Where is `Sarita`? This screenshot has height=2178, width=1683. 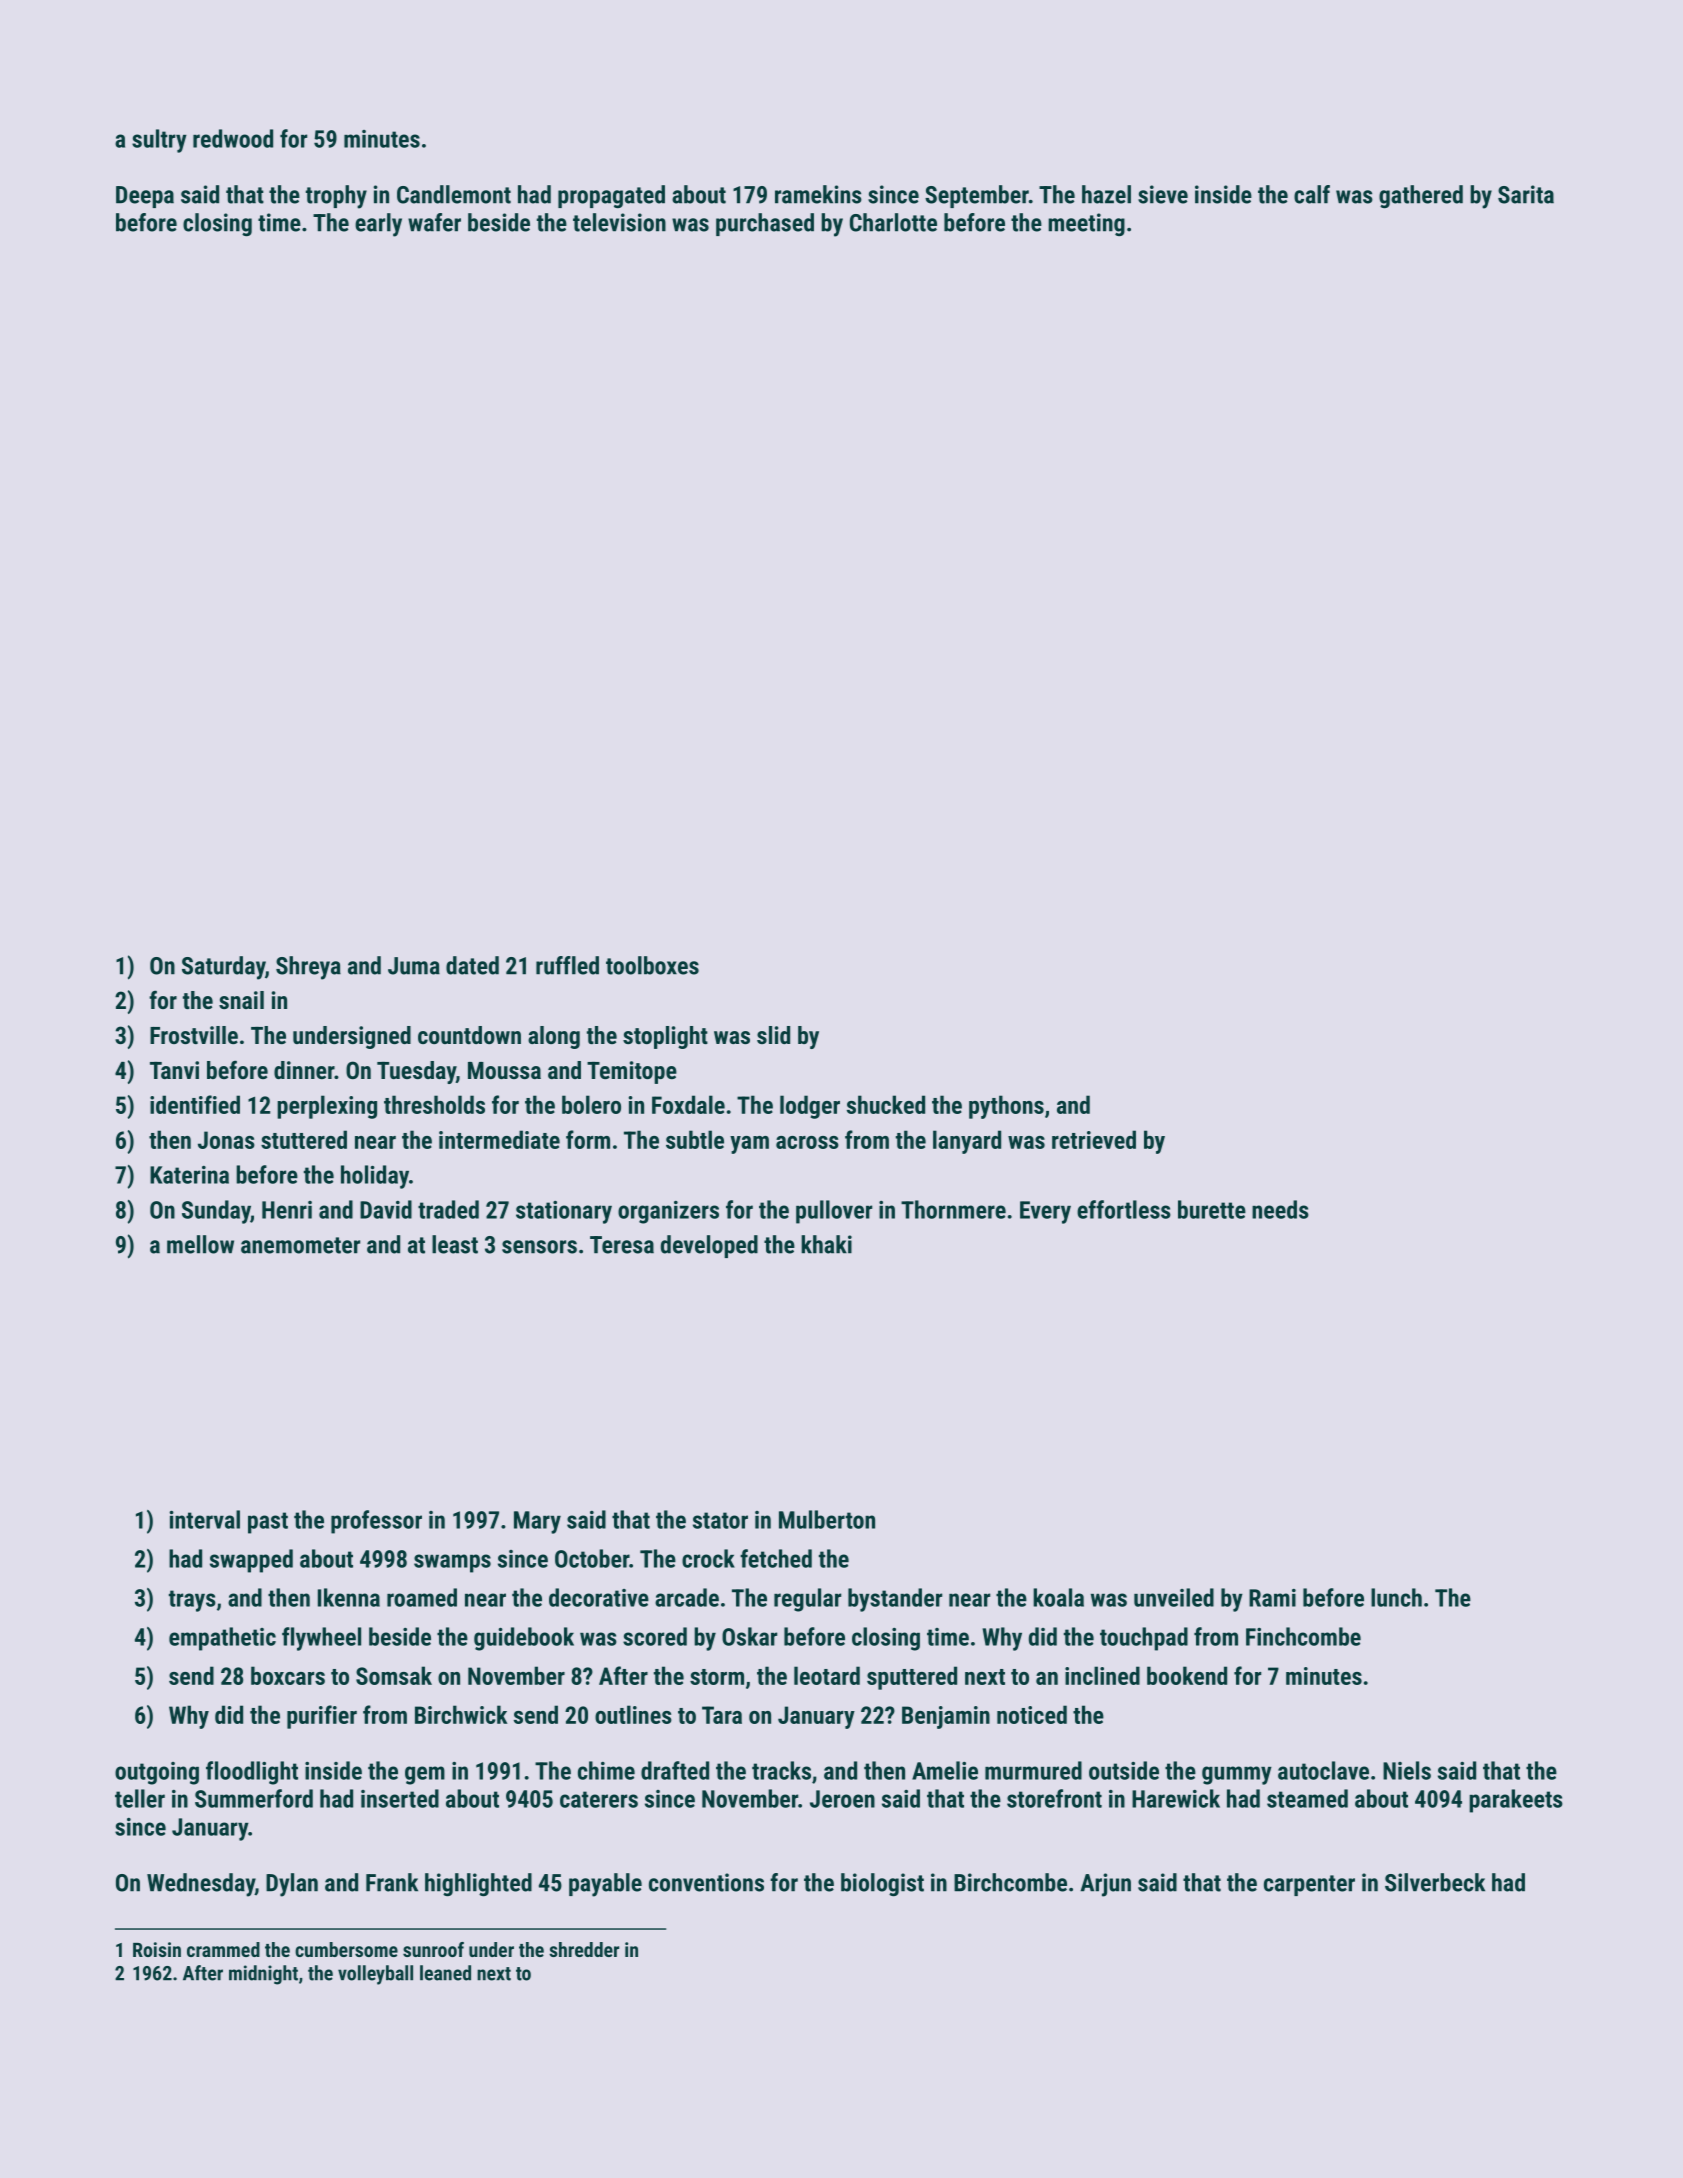
Sarita is located at coordinates (1526, 194).
